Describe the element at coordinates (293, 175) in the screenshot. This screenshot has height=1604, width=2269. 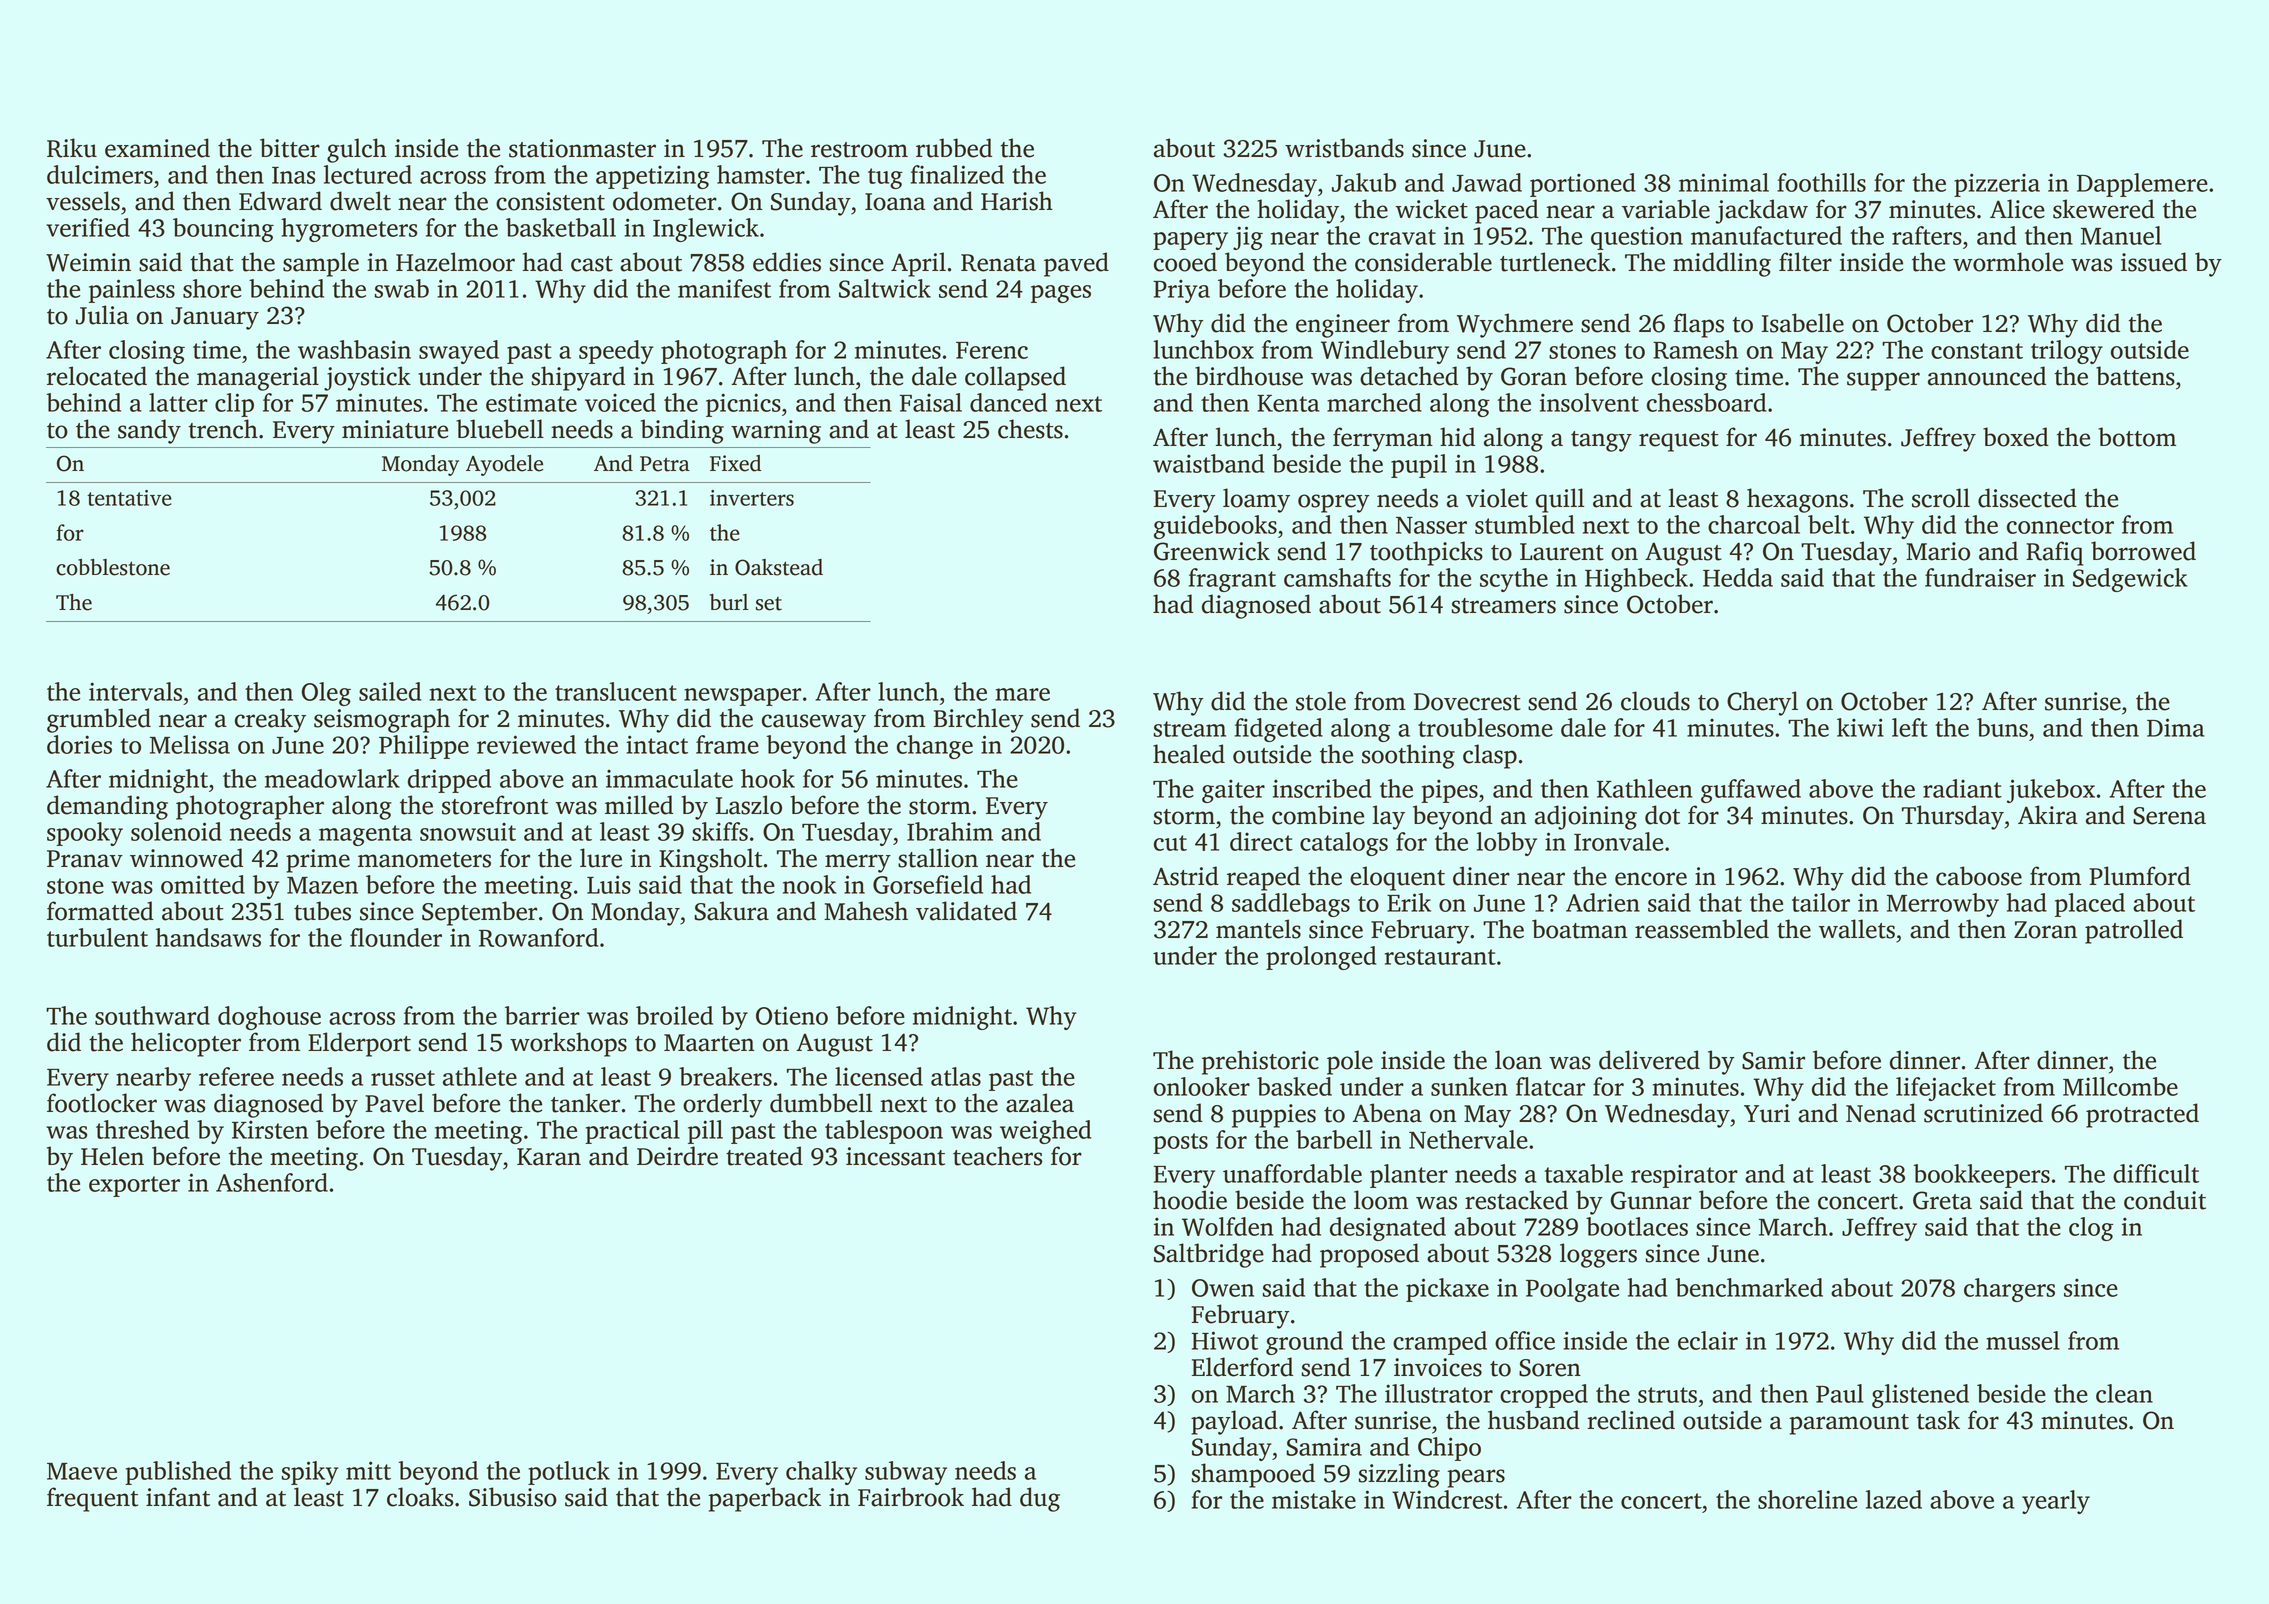
I see `Inas` at that location.
